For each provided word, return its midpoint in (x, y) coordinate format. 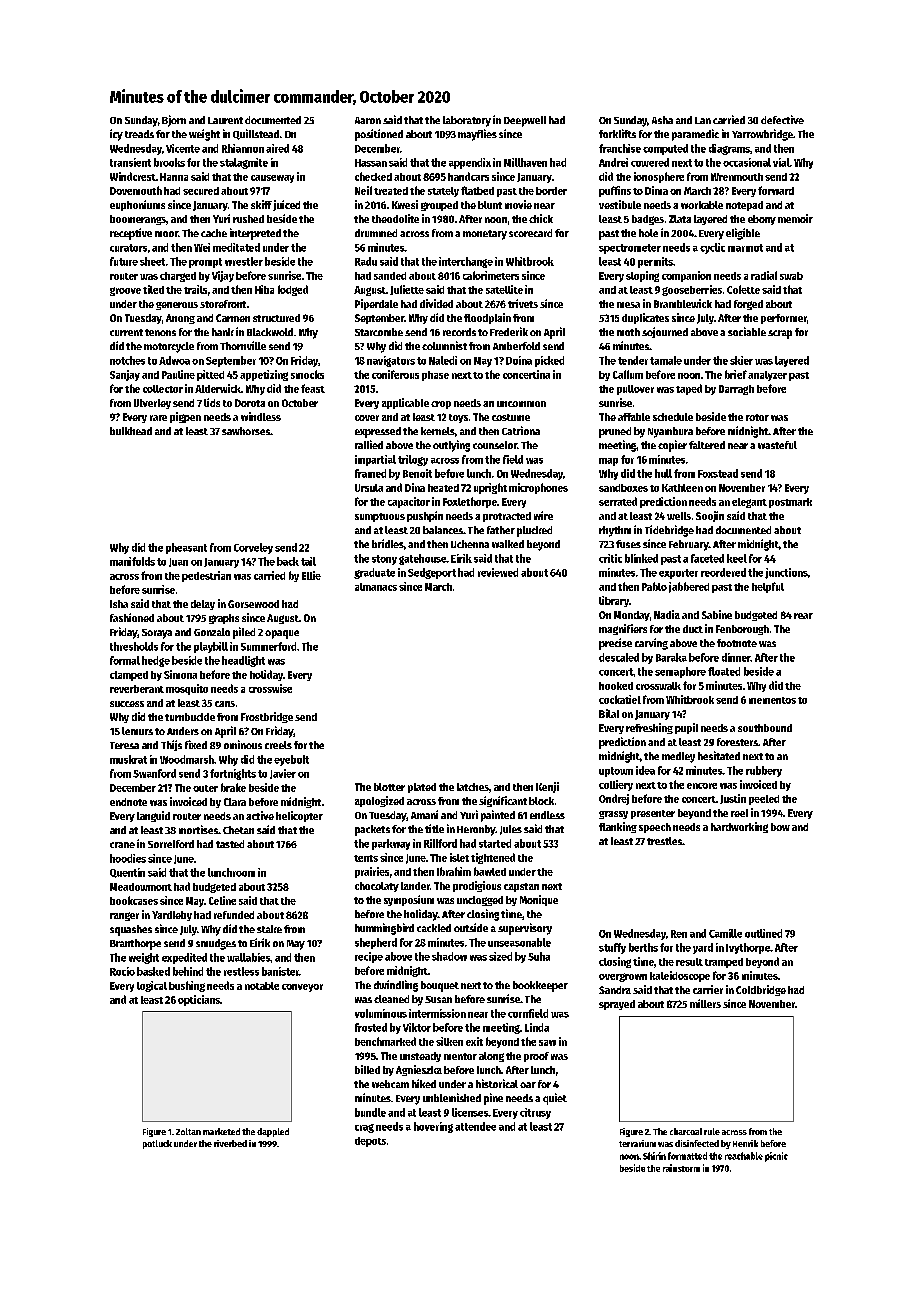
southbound (765, 728)
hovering (433, 1127)
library (614, 601)
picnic (776, 1157)
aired (277, 148)
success (127, 704)
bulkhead (131, 431)
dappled (273, 1132)
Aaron (368, 120)
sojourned (665, 332)
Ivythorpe (748, 948)
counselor (495, 445)
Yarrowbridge (762, 135)
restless (241, 971)
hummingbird (384, 929)
